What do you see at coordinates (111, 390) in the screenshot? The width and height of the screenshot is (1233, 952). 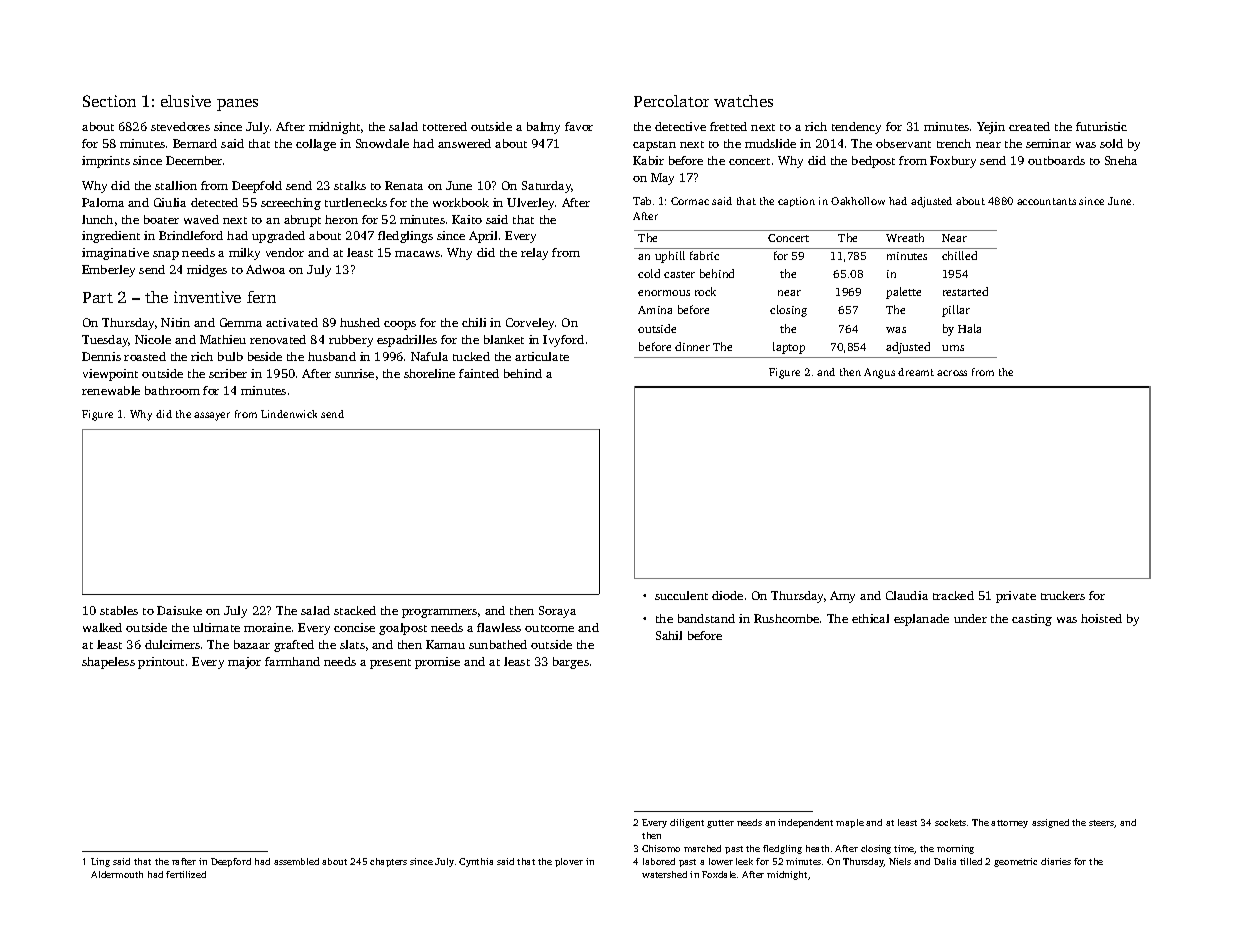 I see `renewable` at bounding box center [111, 390].
